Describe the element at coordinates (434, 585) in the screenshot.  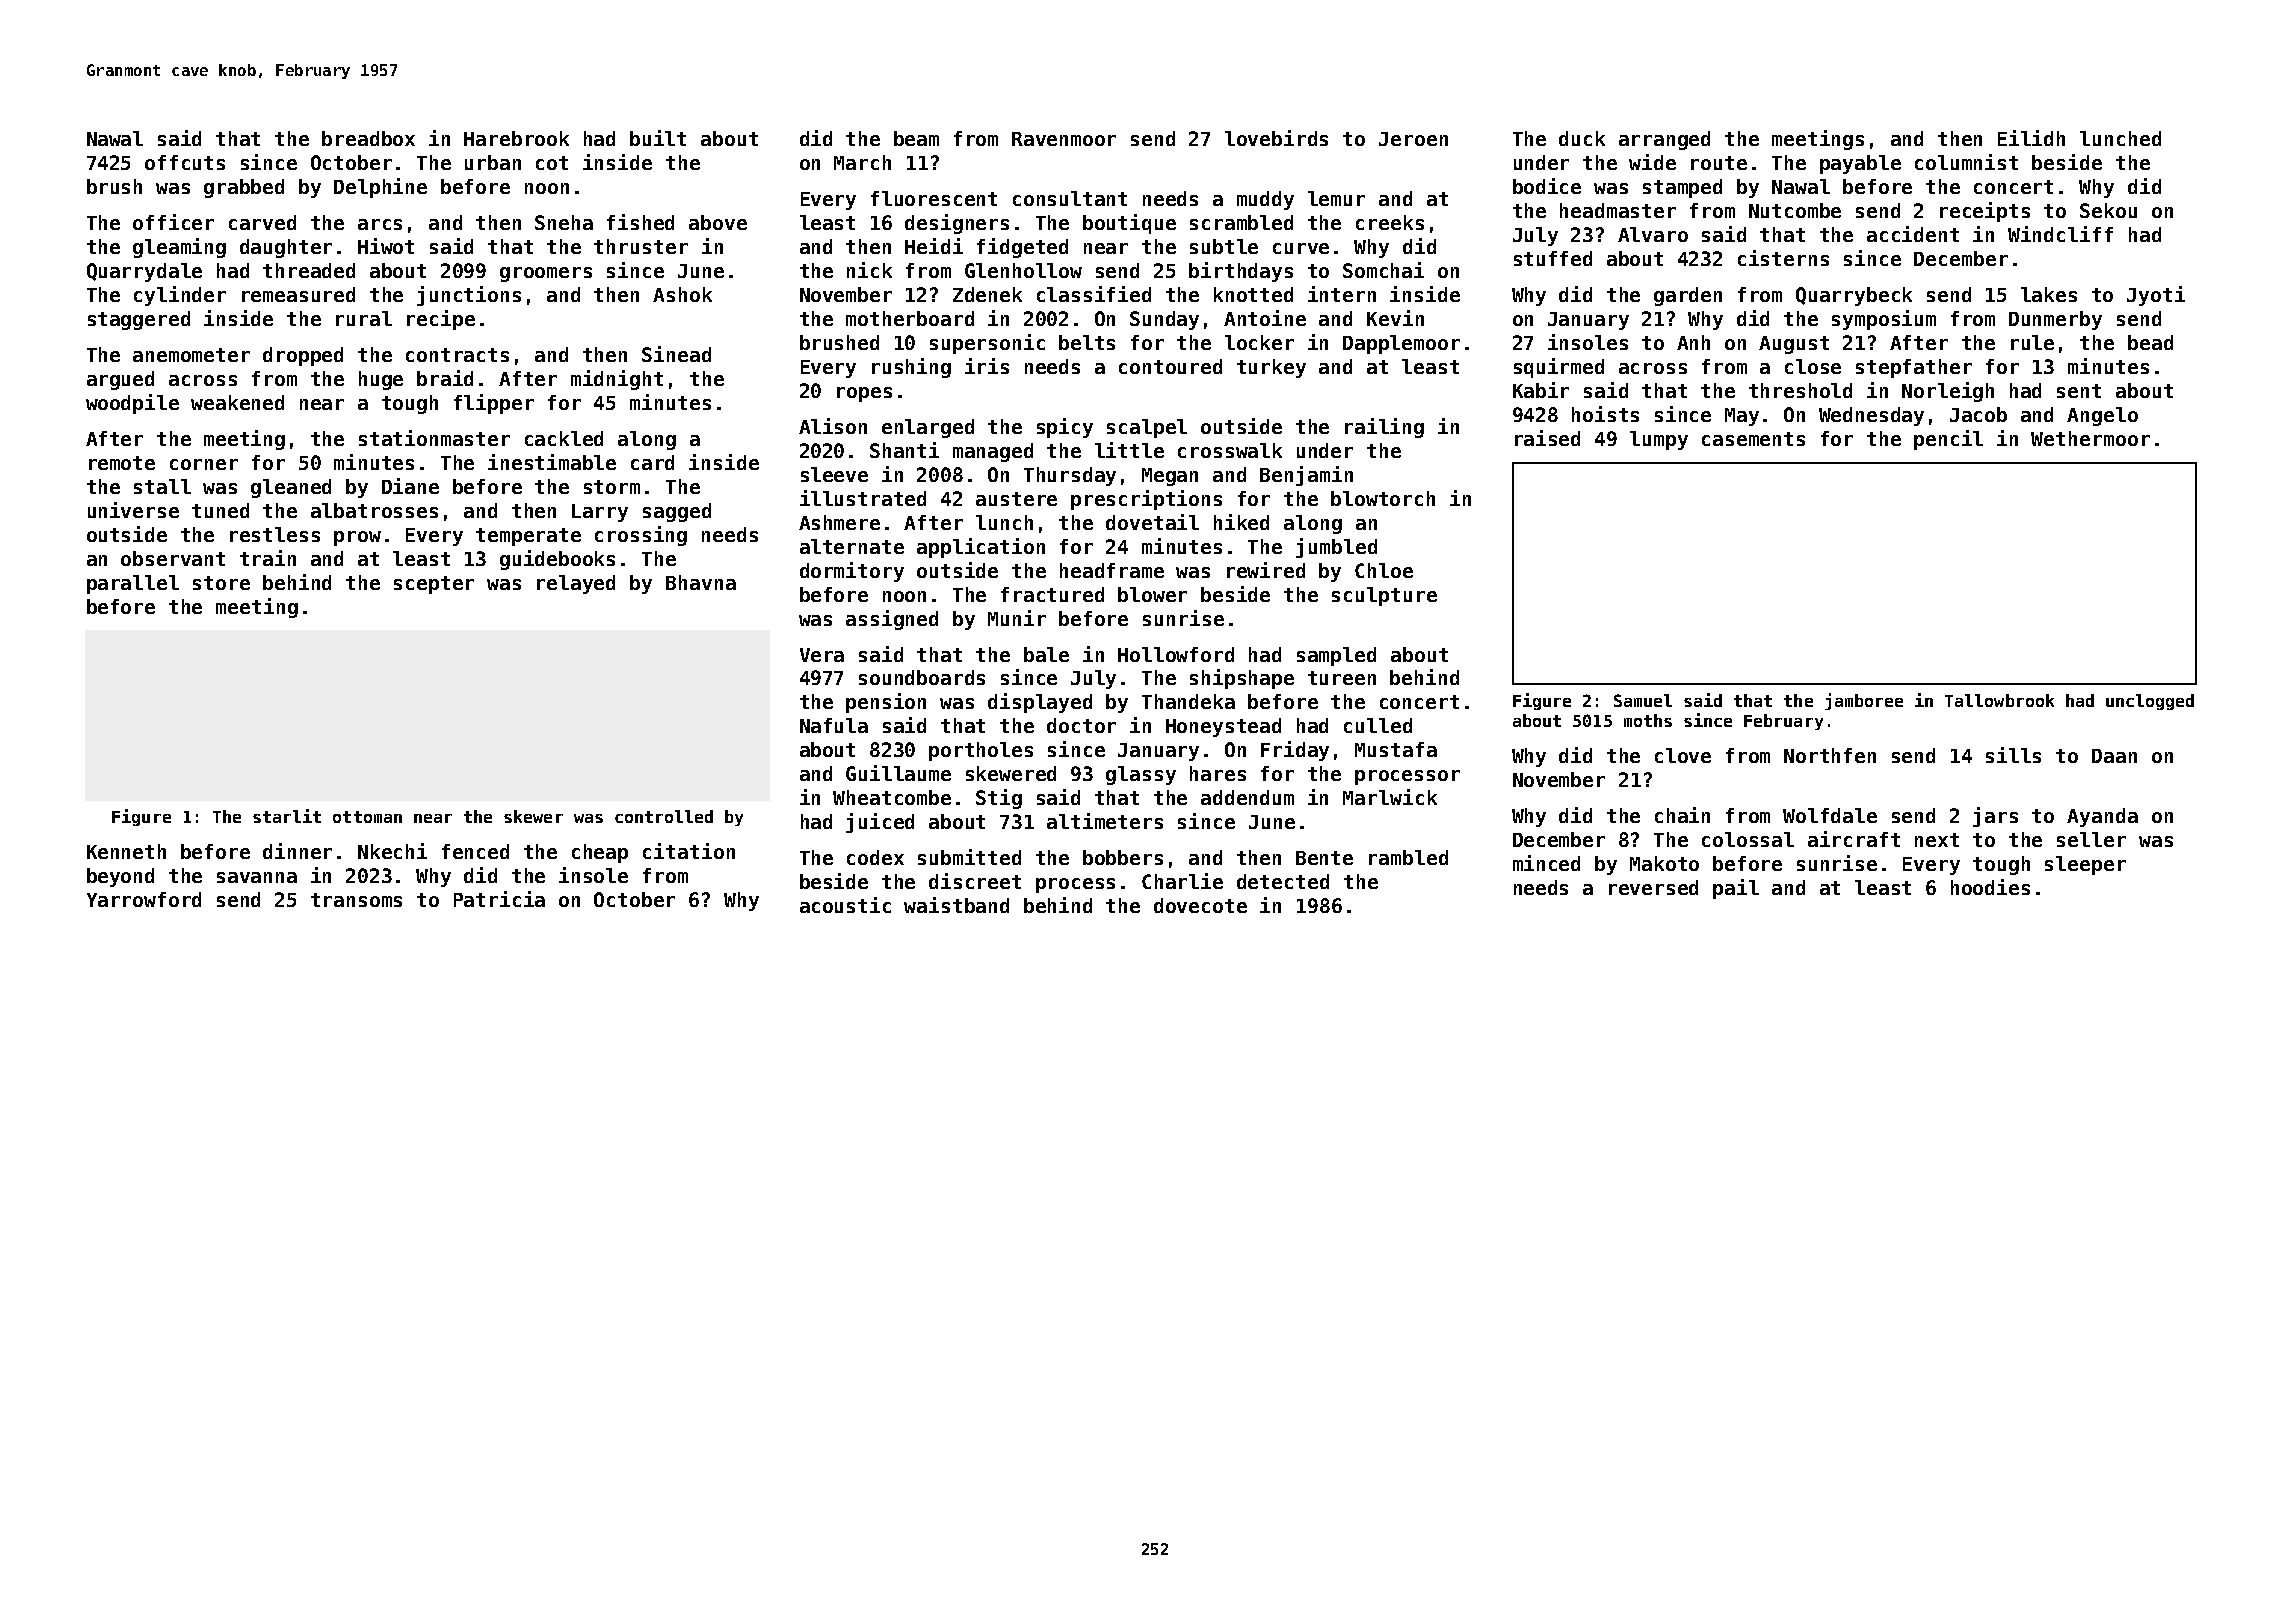
I see `scepter` at that location.
